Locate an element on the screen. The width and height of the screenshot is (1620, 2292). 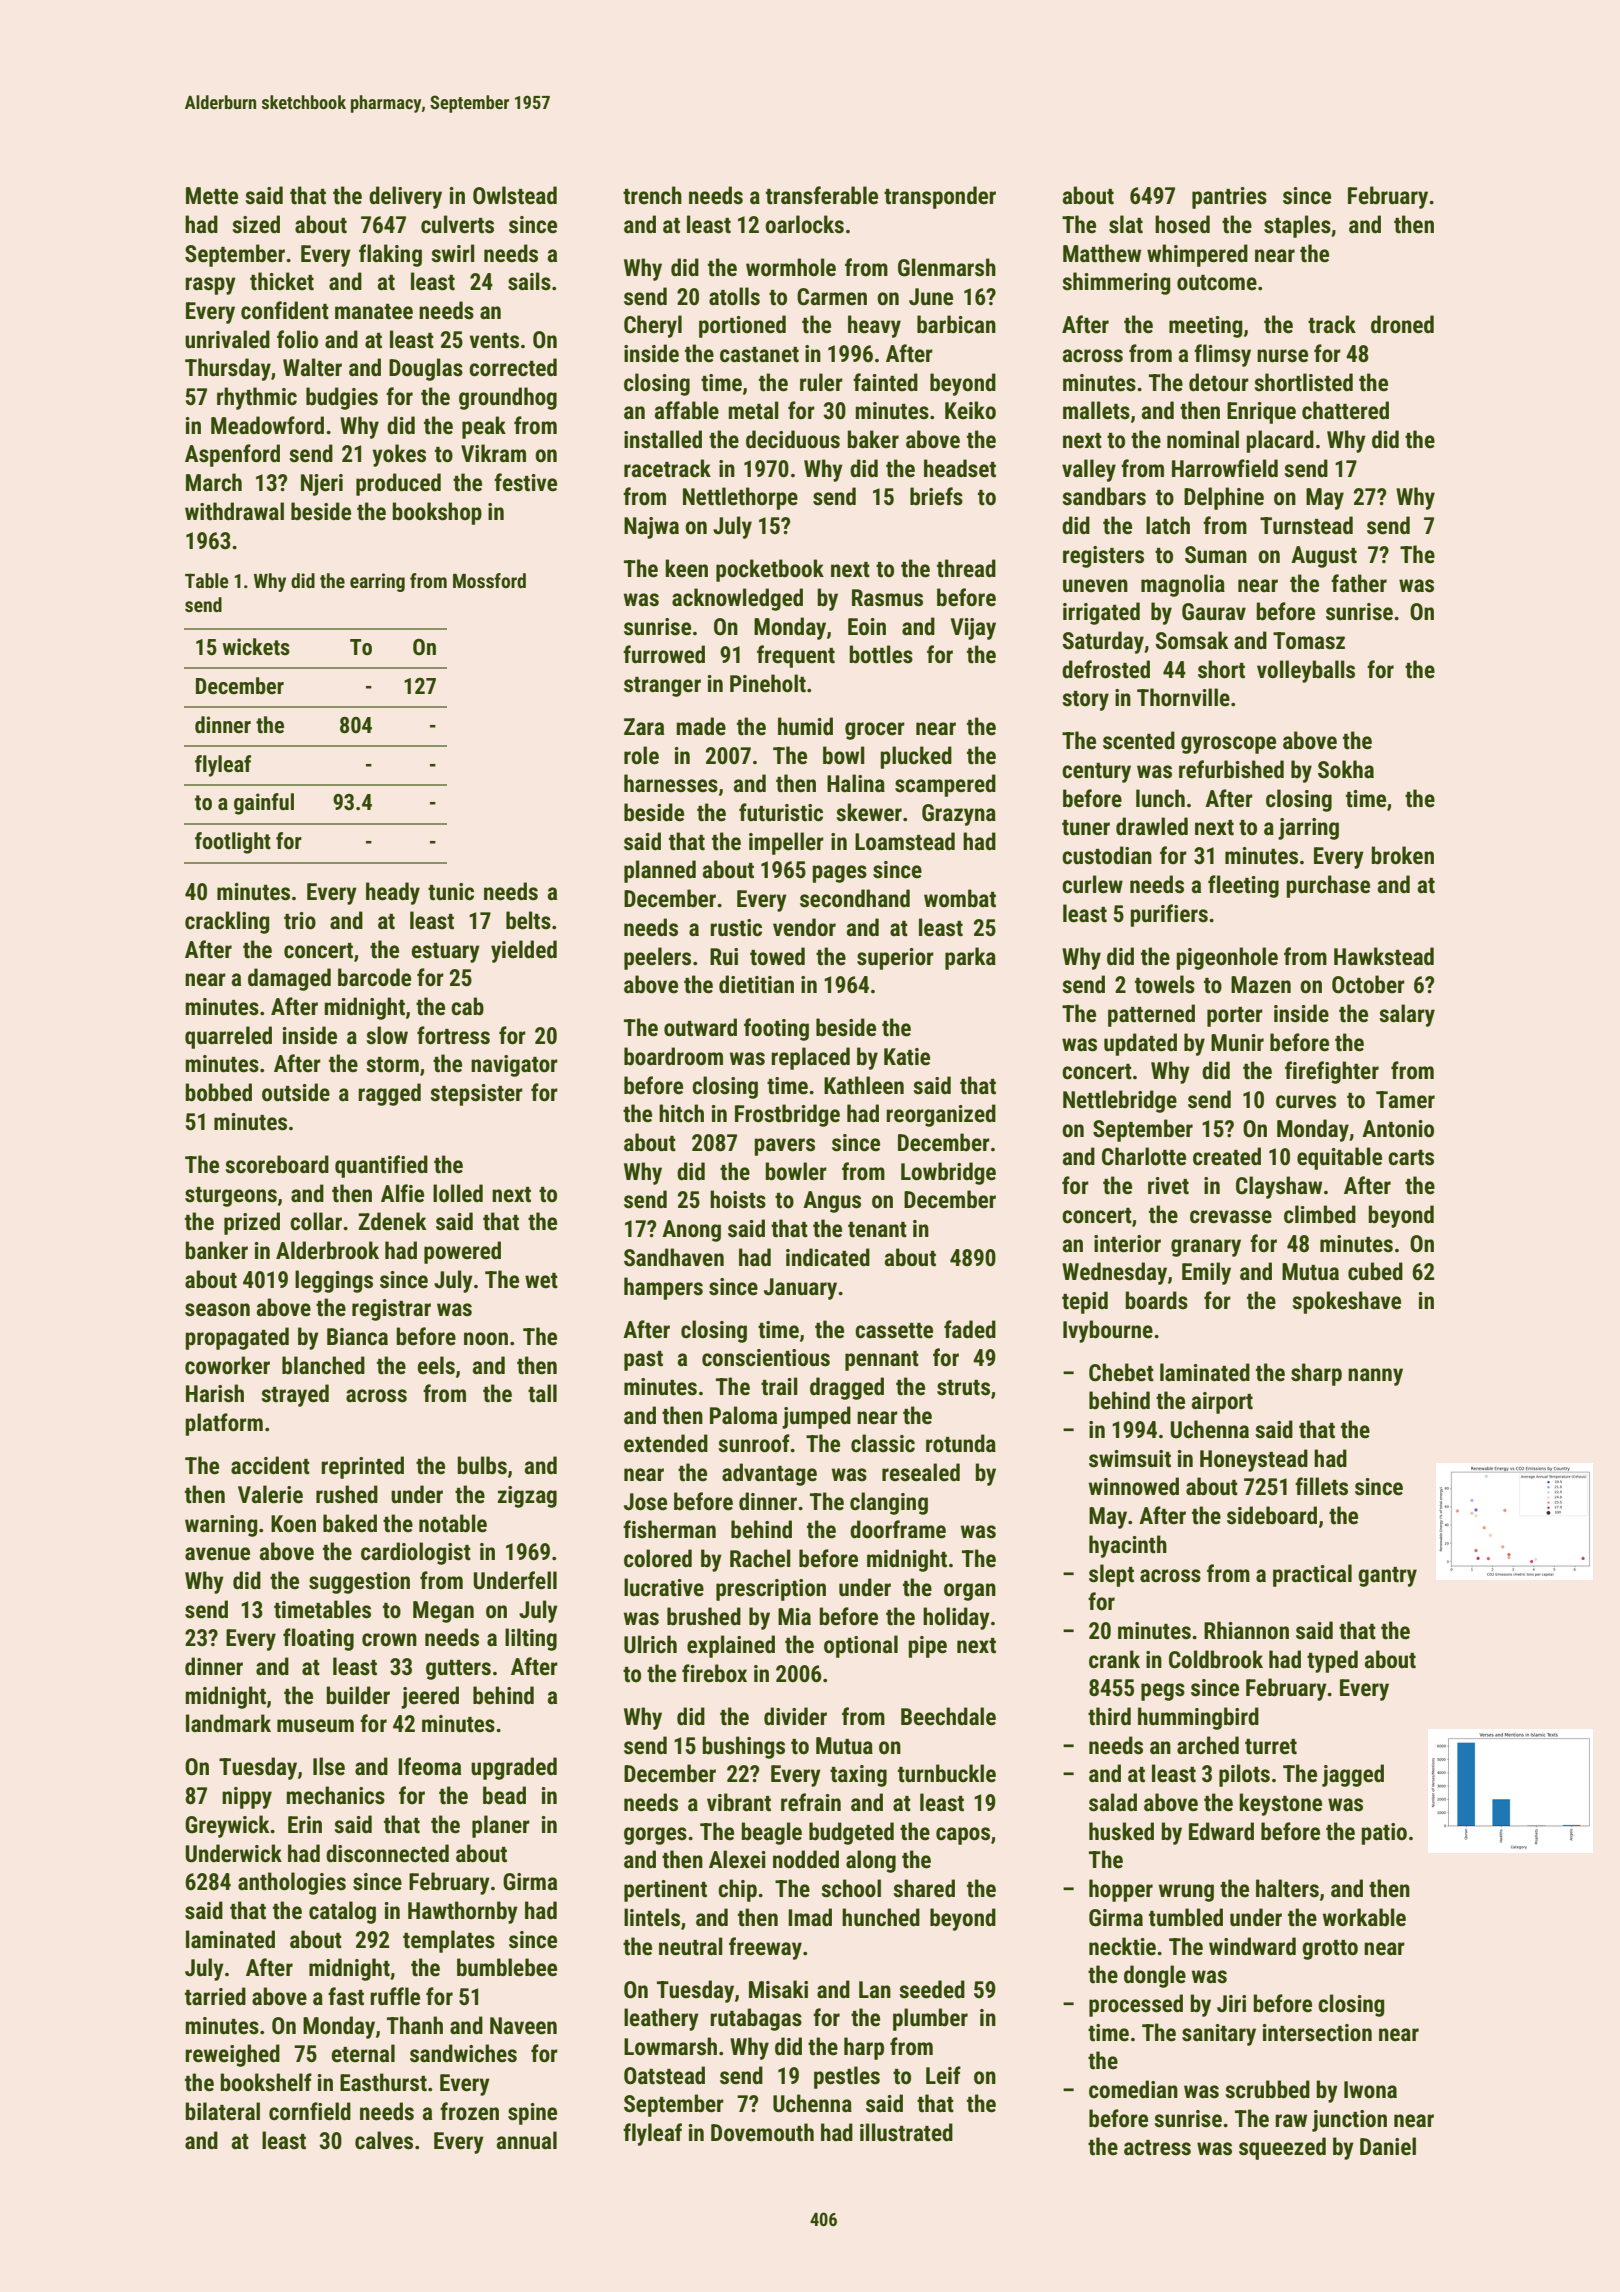
catalog is located at coordinates (342, 1912).
